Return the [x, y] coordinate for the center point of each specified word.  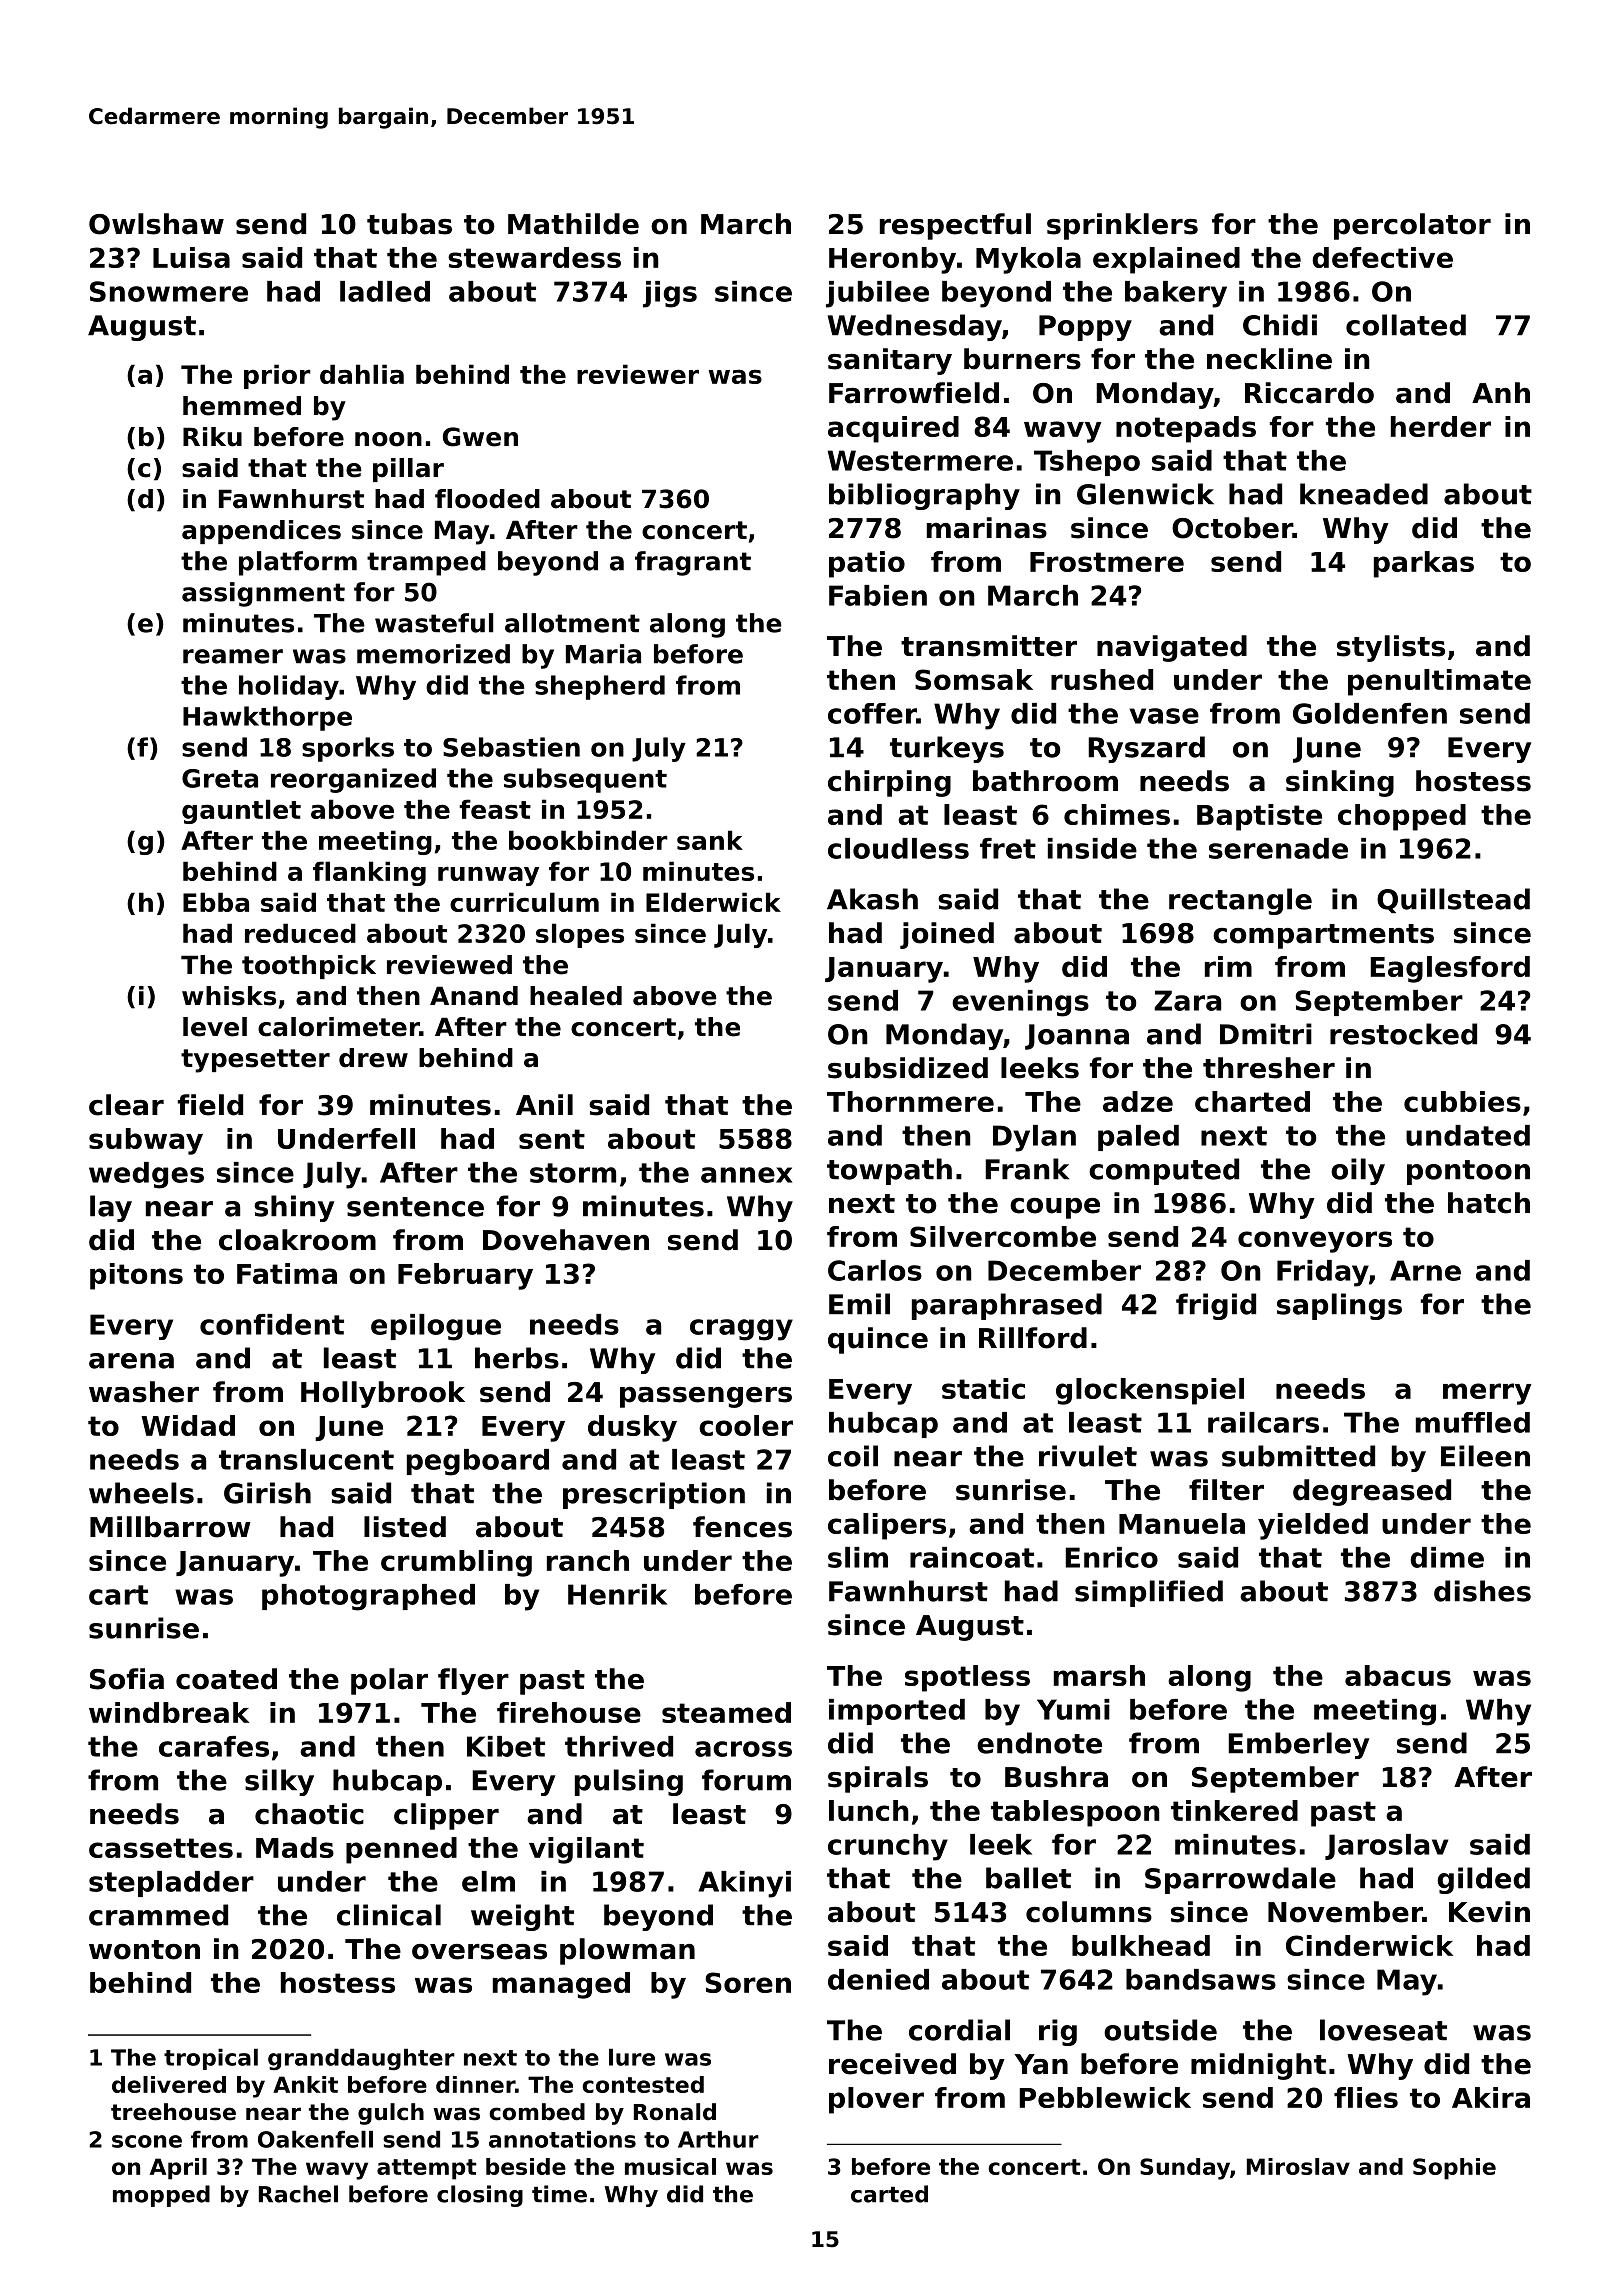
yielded [1313, 1526]
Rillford [1033, 1338]
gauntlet [241, 811]
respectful [955, 226]
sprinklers [1122, 226]
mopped [161, 2196]
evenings [1020, 1003]
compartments [1323, 936]
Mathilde [573, 224]
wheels [141, 1493]
